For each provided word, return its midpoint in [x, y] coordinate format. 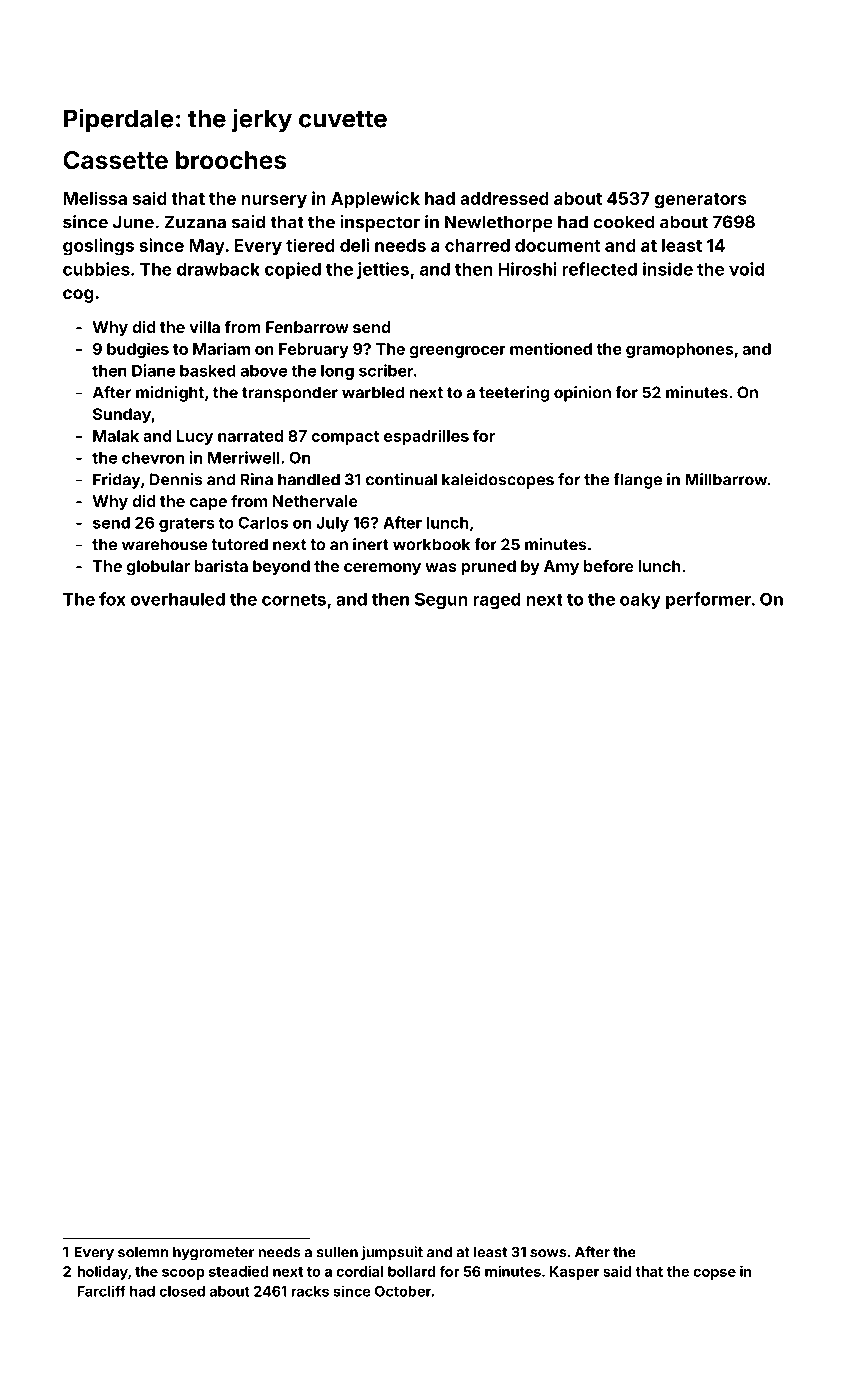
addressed [504, 198]
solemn [143, 1252]
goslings [98, 247]
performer [708, 600]
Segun [441, 600]
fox [112, 599]
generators [701, 201]
